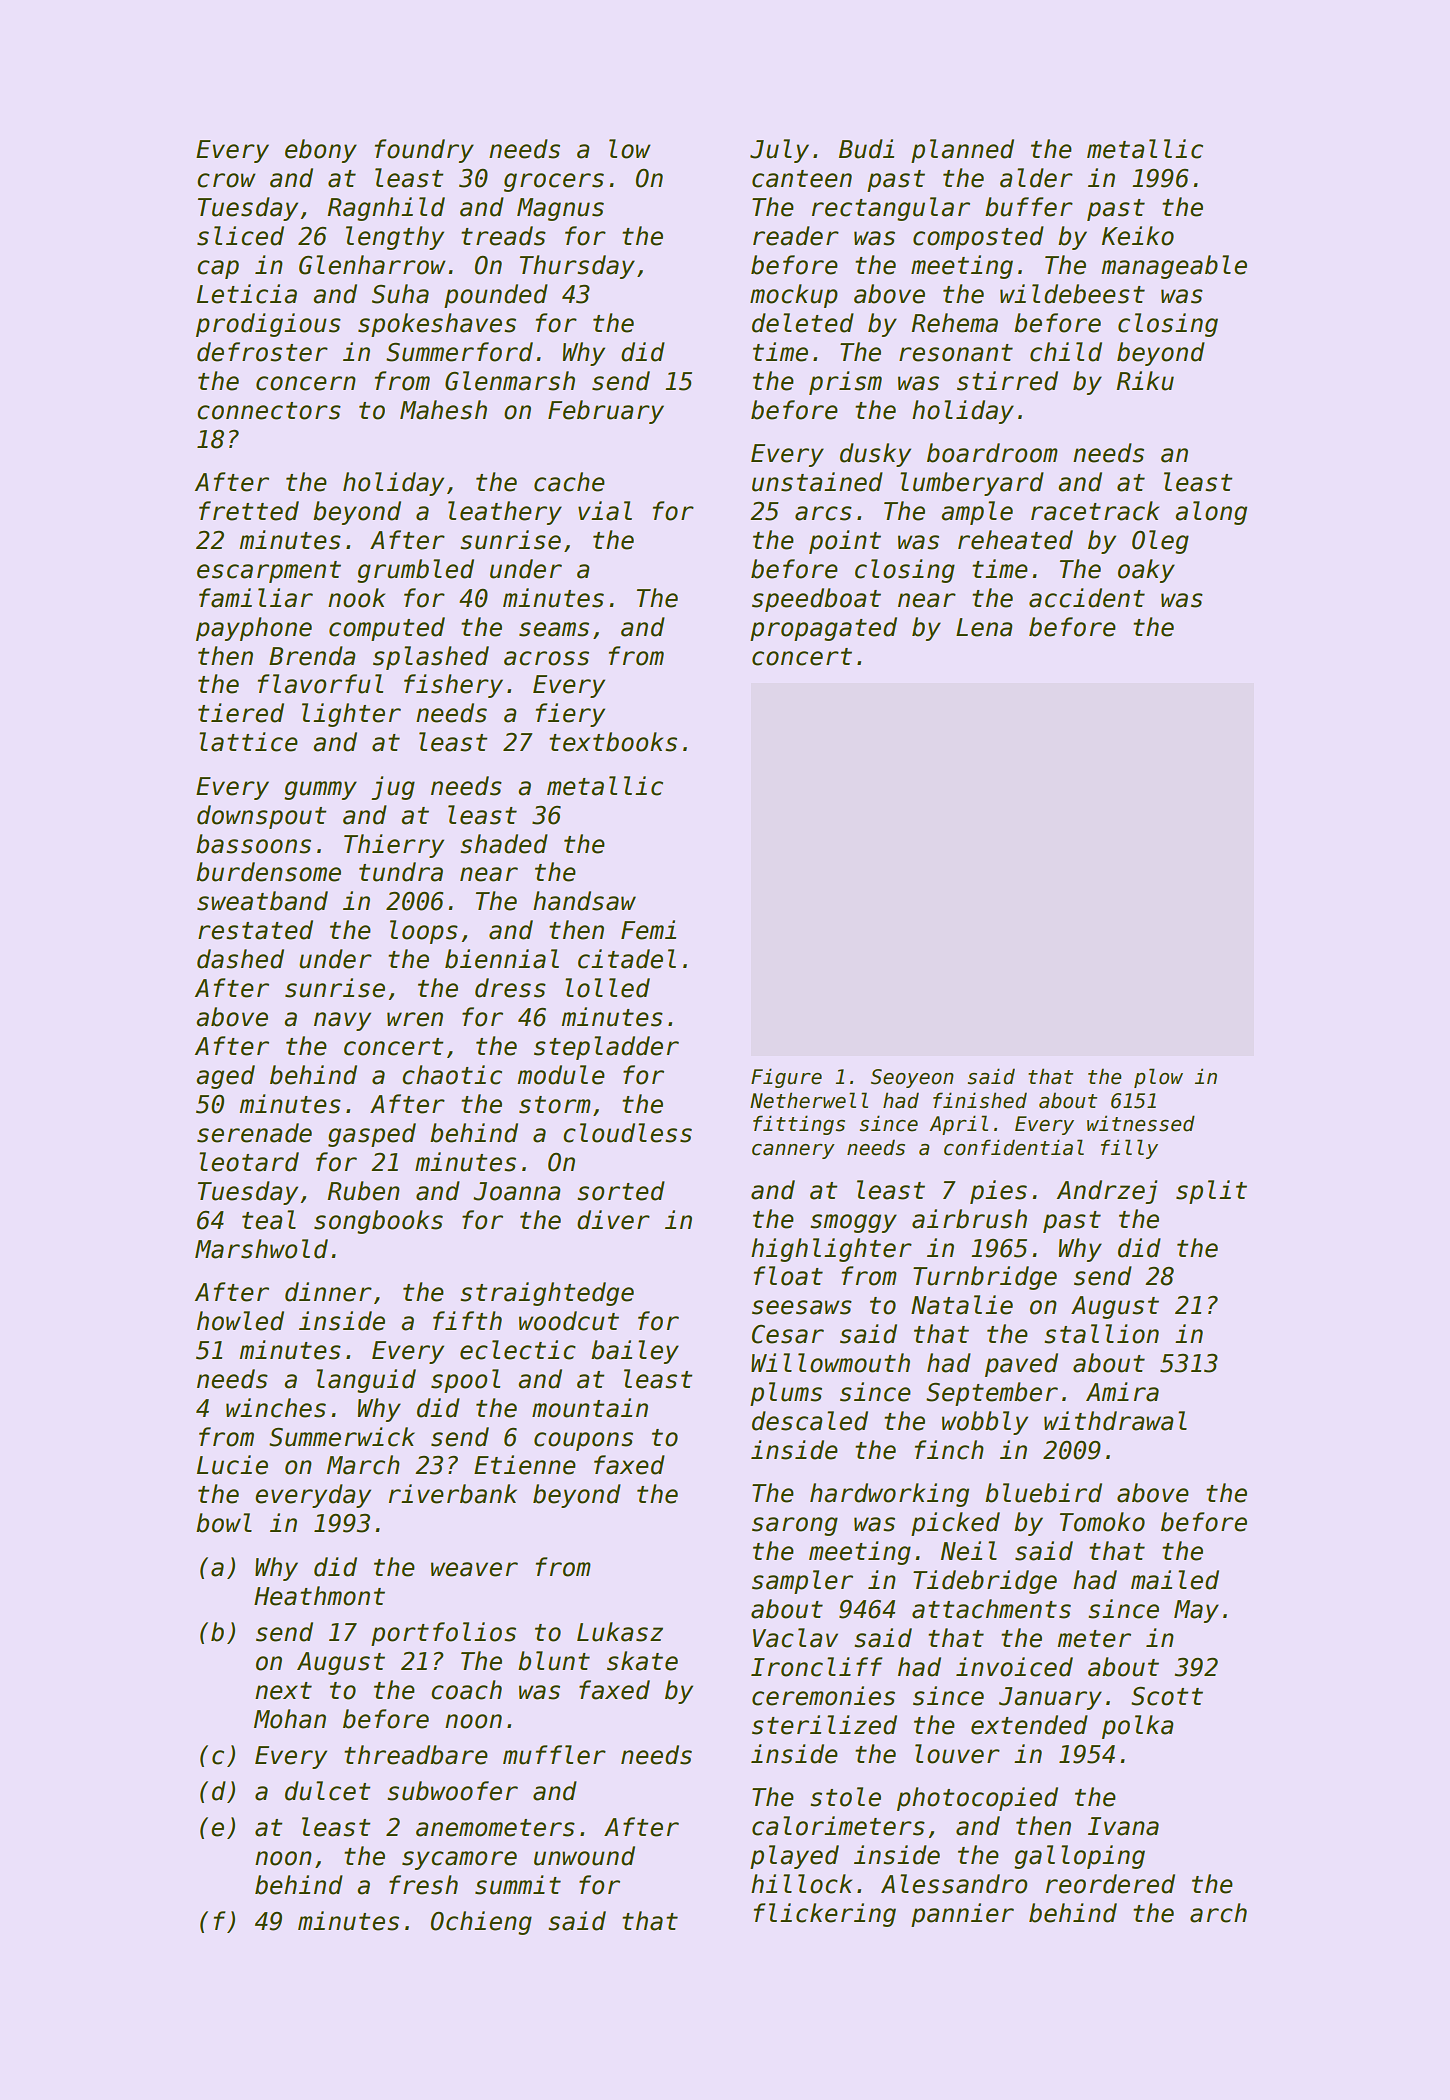 The height and width of the page is (2100, 1450). What do you see at coordinates (342, 1021) in the page?
I see `navy` at bounding box center [342, 1021].
